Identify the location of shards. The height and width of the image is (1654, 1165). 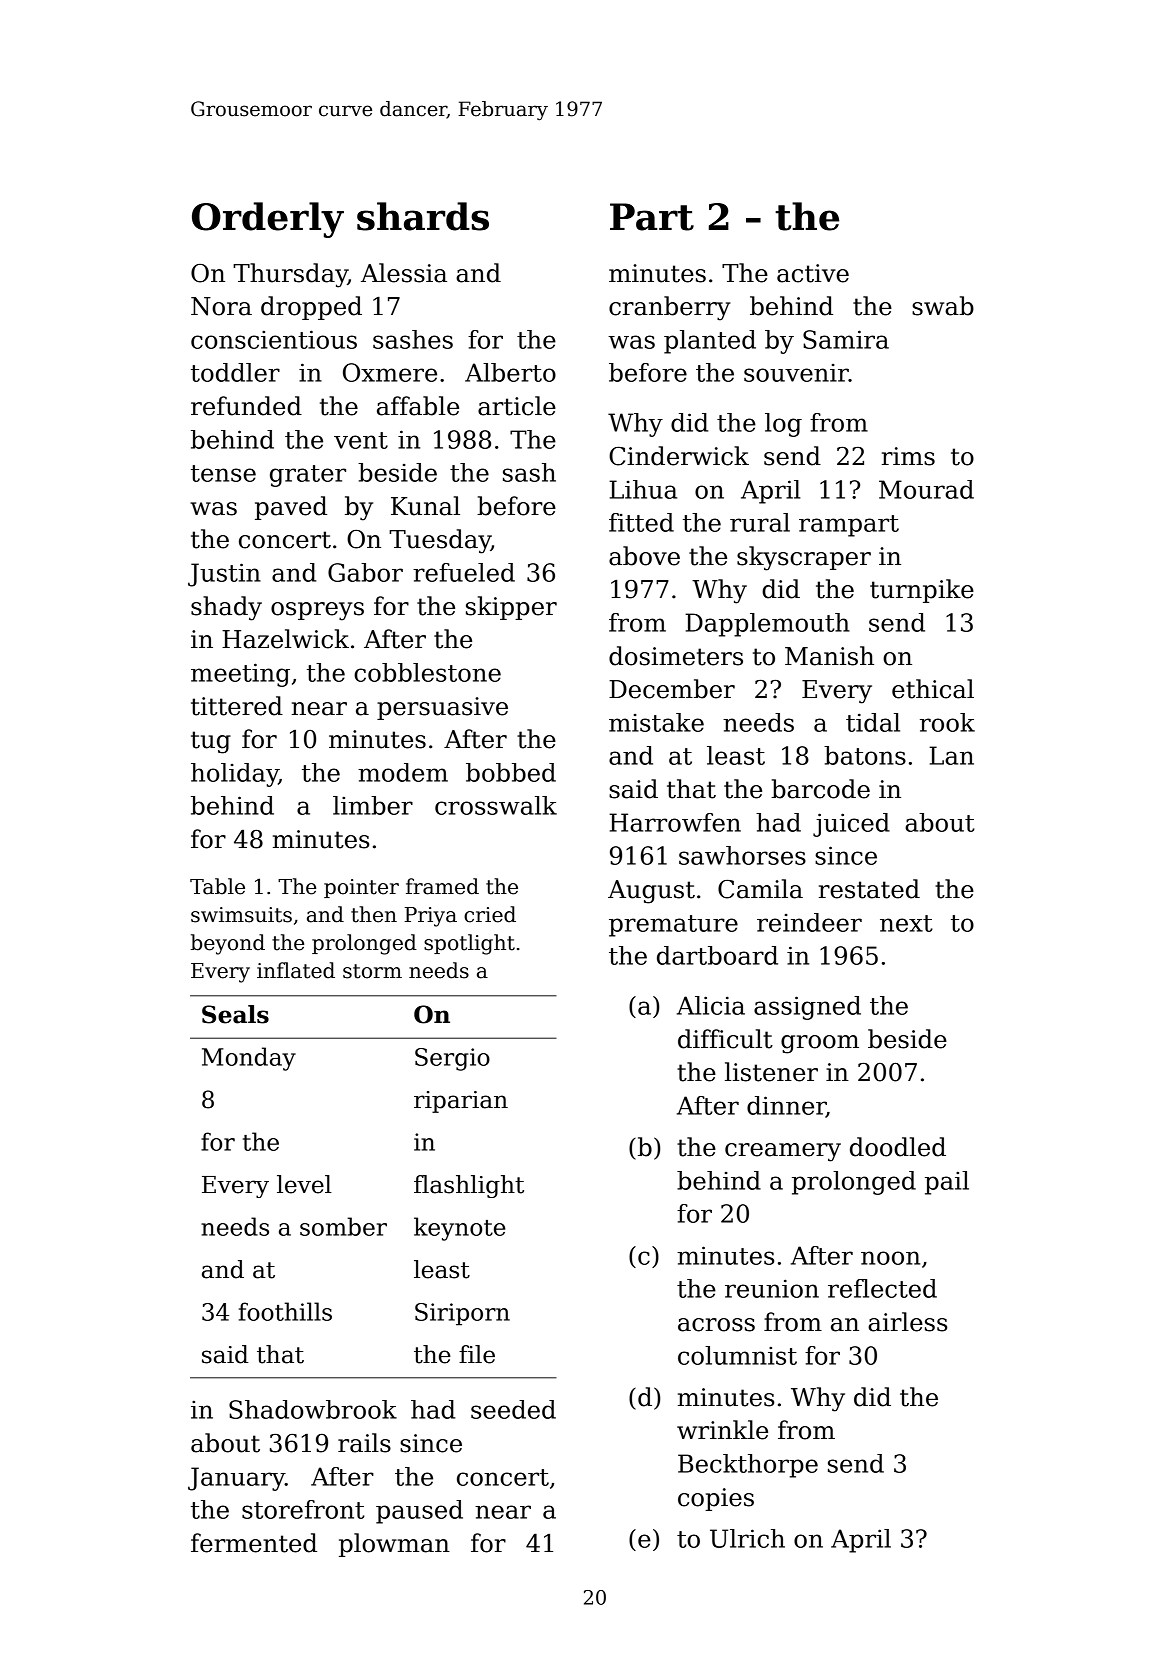
(423, 216).
